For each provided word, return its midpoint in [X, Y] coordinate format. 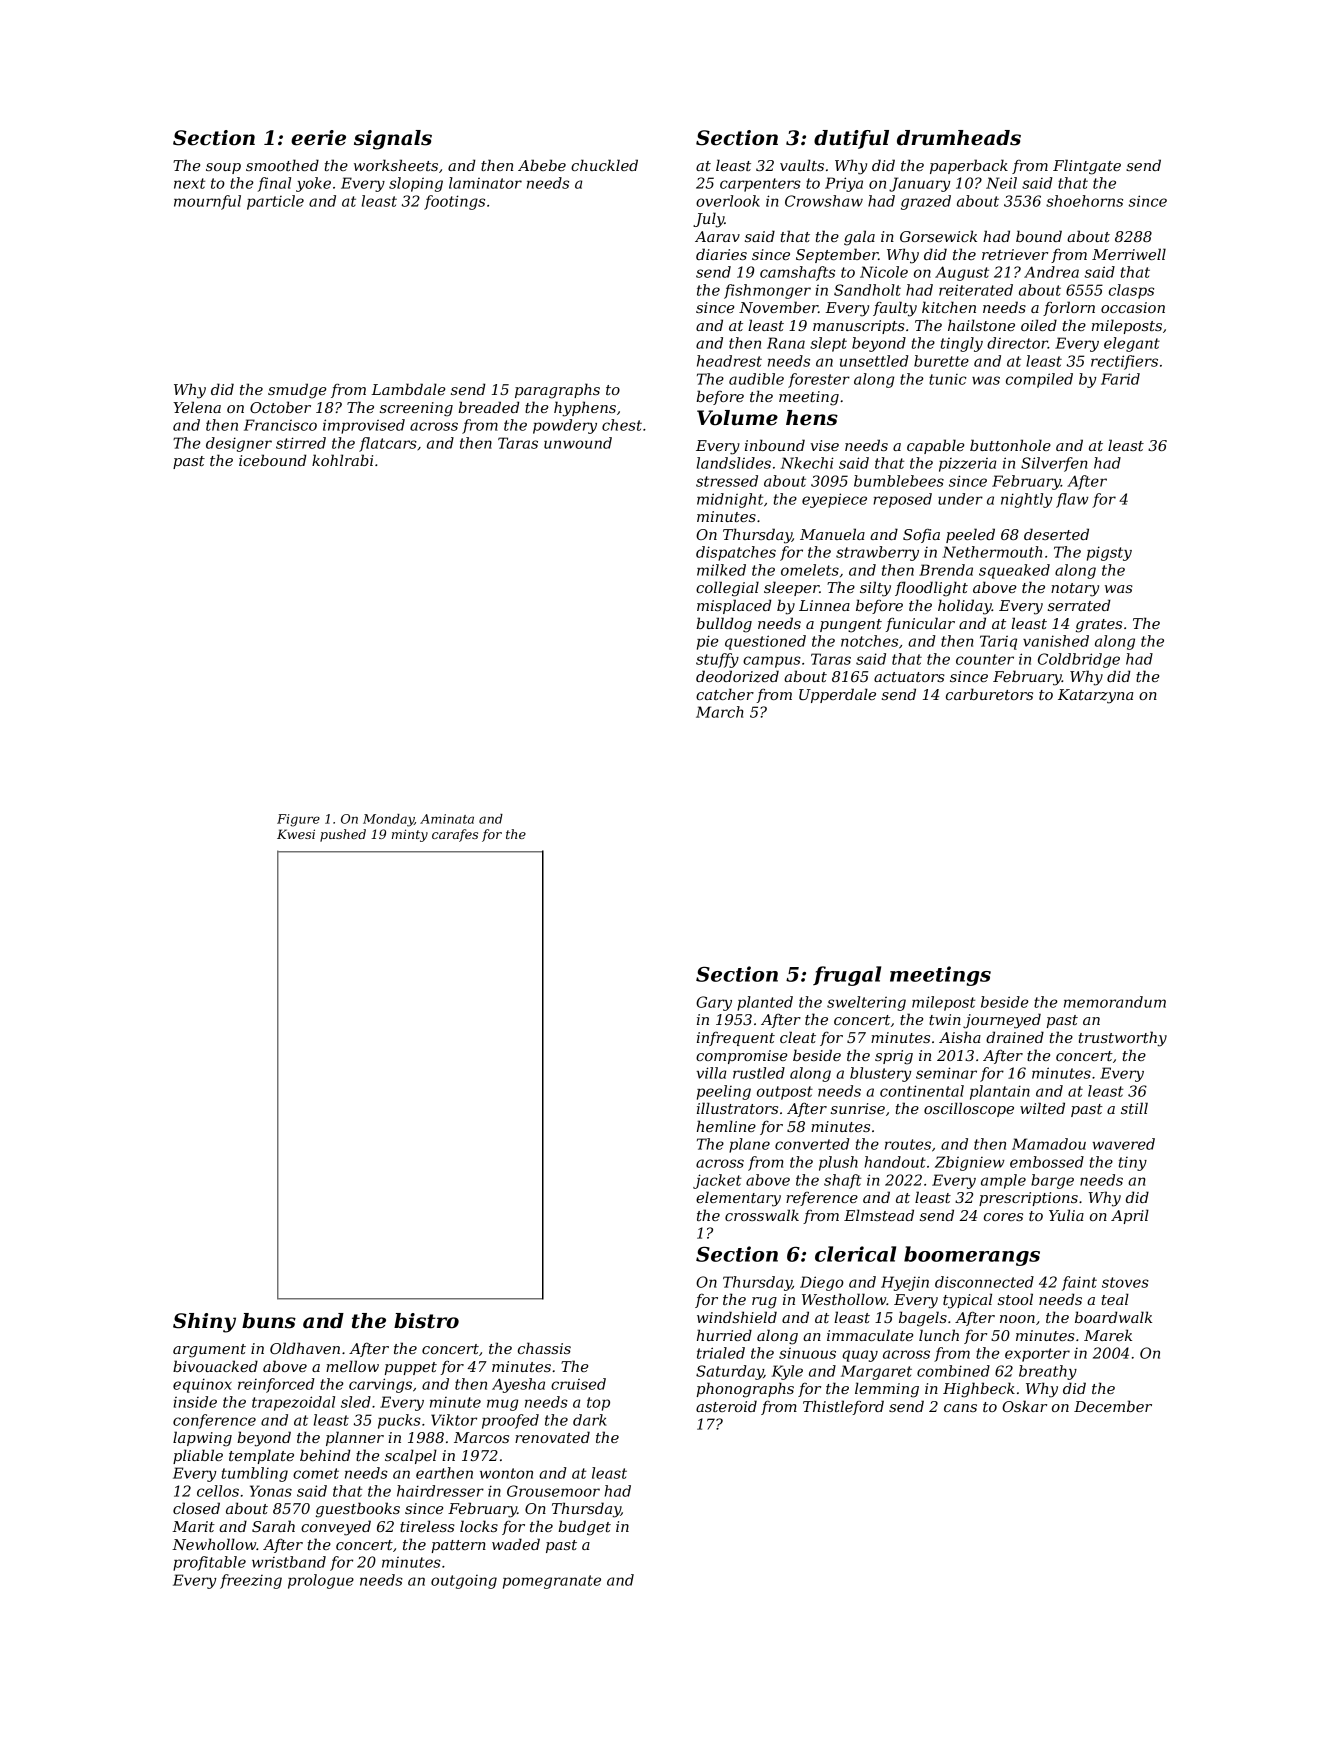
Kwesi [296, 834]
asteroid [726, 1406]
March [720, 712]
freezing [251, 1581]
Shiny [204, 1323]
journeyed [1002, 1021]
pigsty [1109, 553]
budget [584, 1528]
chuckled [604, 165]
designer [239, 444]
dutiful [851, 139]
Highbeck [979, 1390]
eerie [318, 138]
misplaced [734, 606]
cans [960, 1408]
